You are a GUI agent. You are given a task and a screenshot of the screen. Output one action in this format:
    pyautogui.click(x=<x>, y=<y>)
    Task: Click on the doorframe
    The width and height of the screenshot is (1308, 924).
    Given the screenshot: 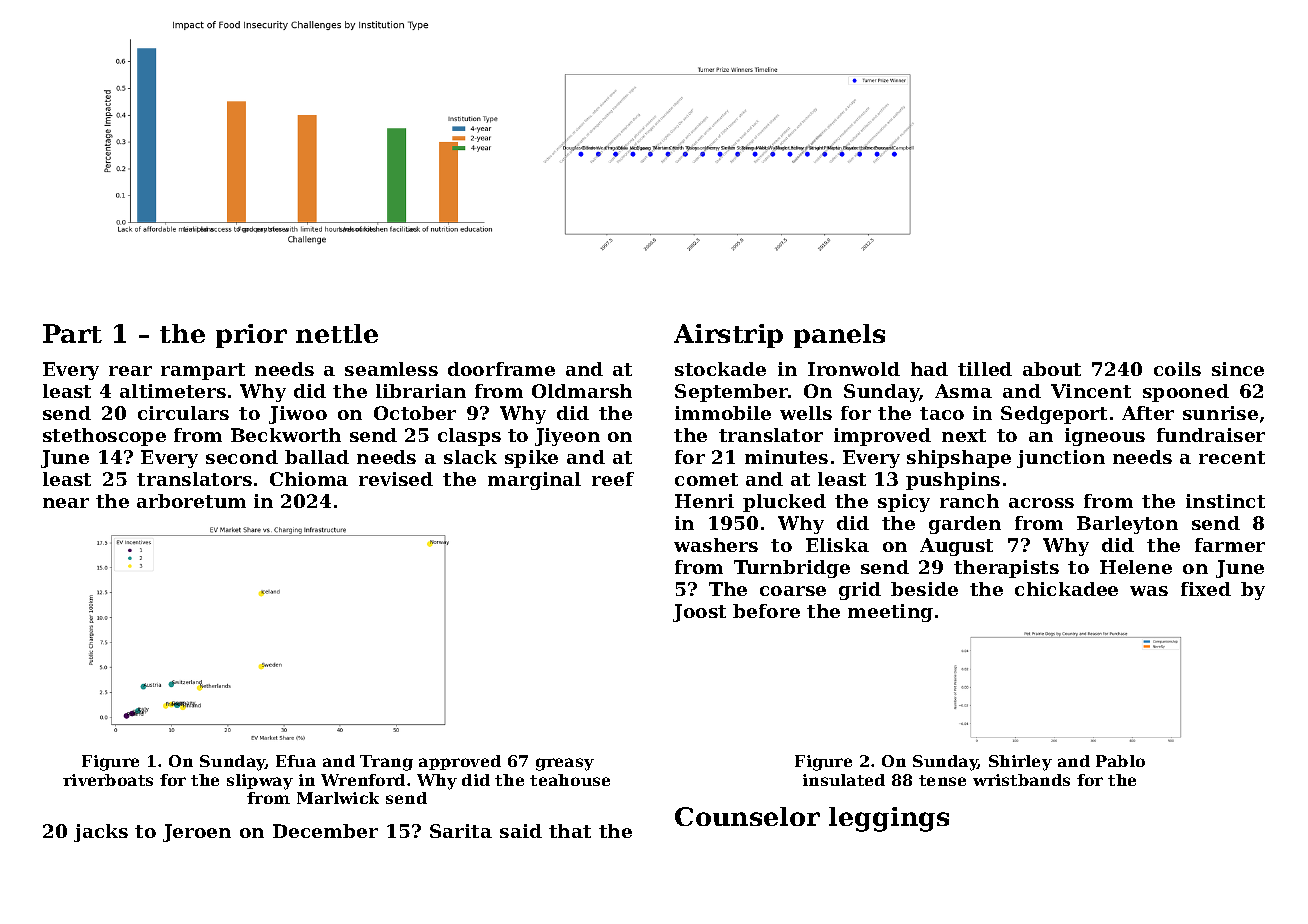 What is the action you would take?
    pyautogui.click(x=501, y=369)
